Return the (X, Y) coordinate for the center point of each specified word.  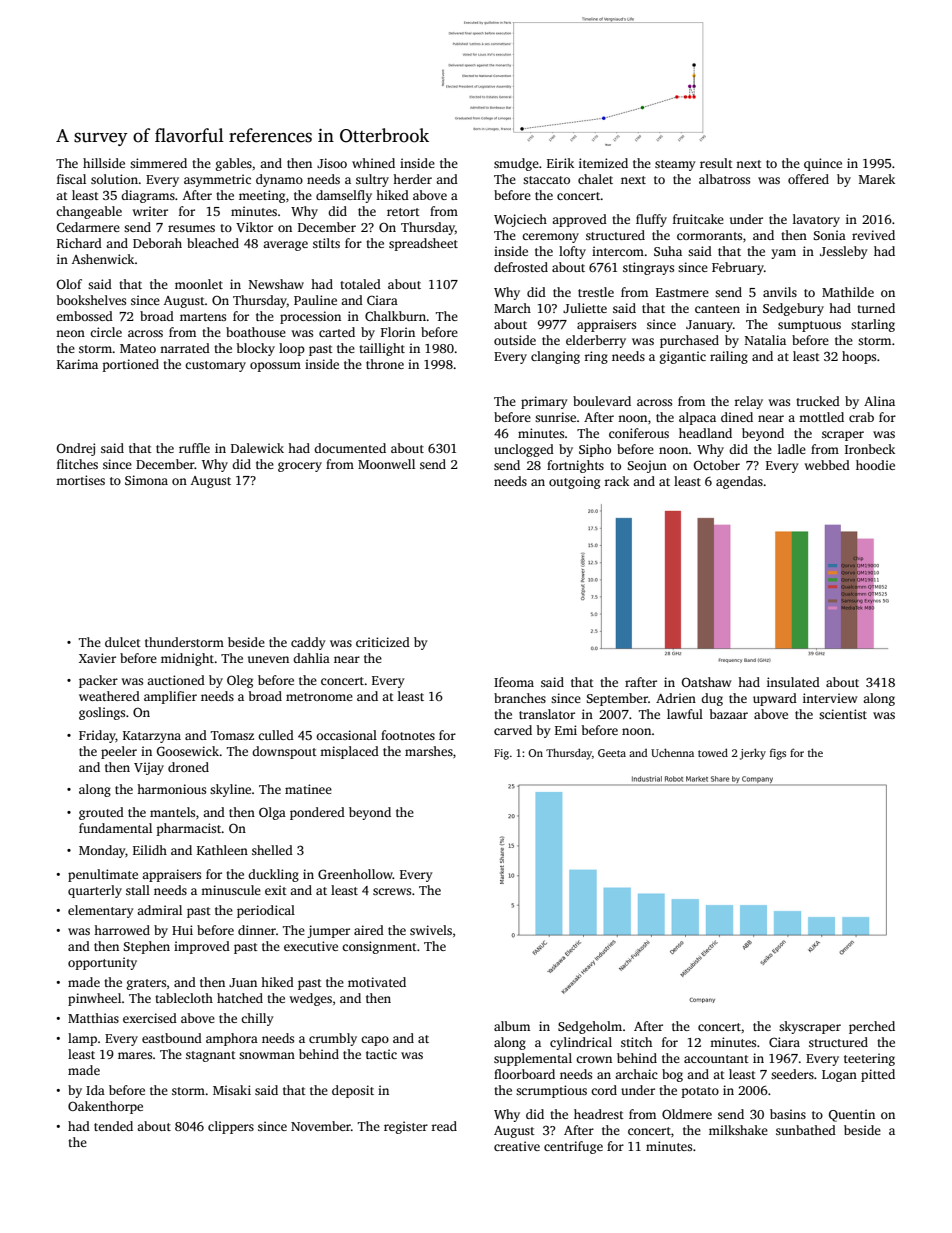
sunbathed (806, 1130)
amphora (232, 1039)
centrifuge (573, 1147)
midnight (187, 659)
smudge (516, 164)
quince (823, 164)
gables (234, 164)
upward (775, 699)
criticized (383, 642)
